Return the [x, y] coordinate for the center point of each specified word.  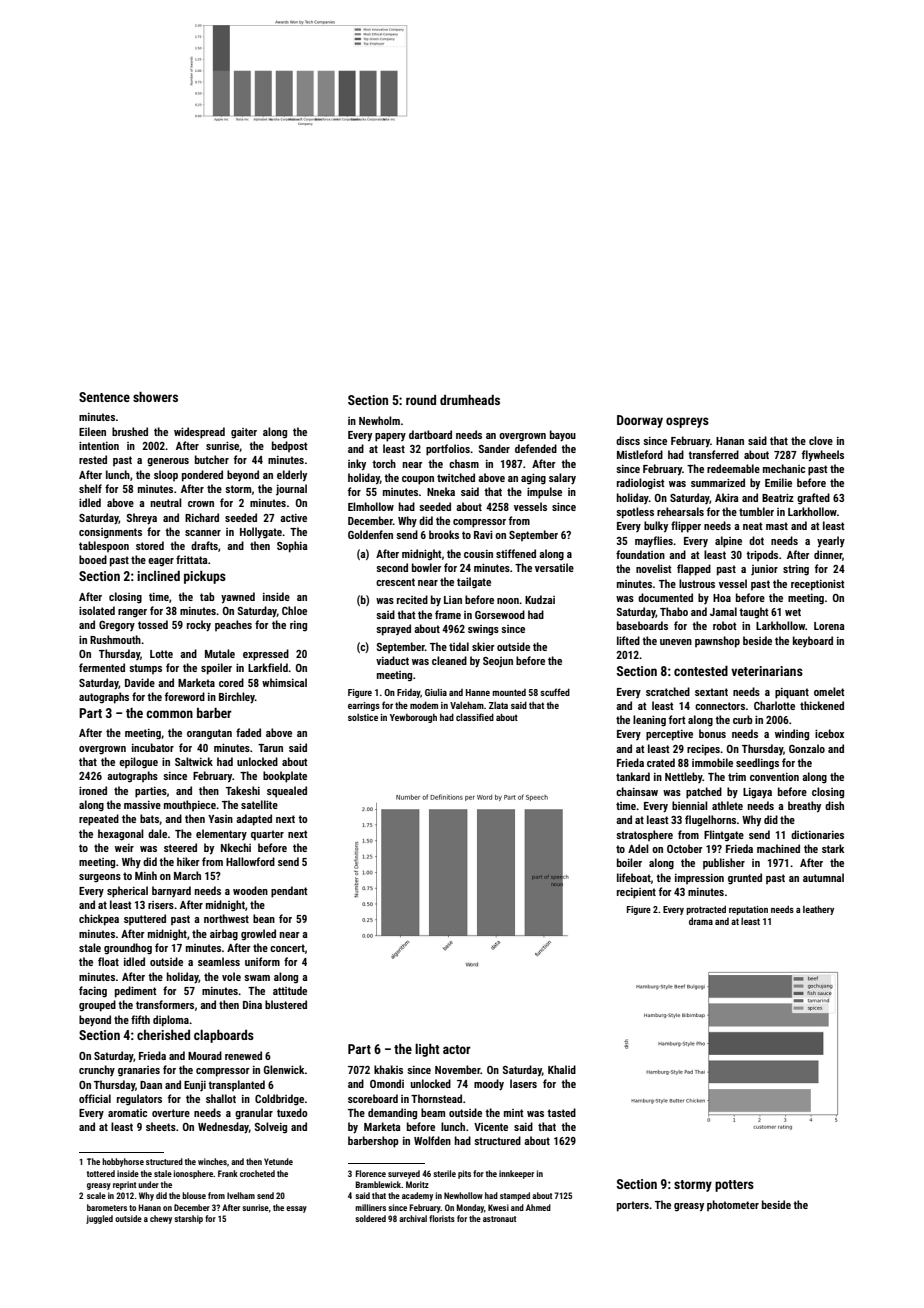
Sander [494, 448]
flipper [686, 527]
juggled [99, 1219]
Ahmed [538, 1207]
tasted [561, 1112]
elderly [292, 475]
